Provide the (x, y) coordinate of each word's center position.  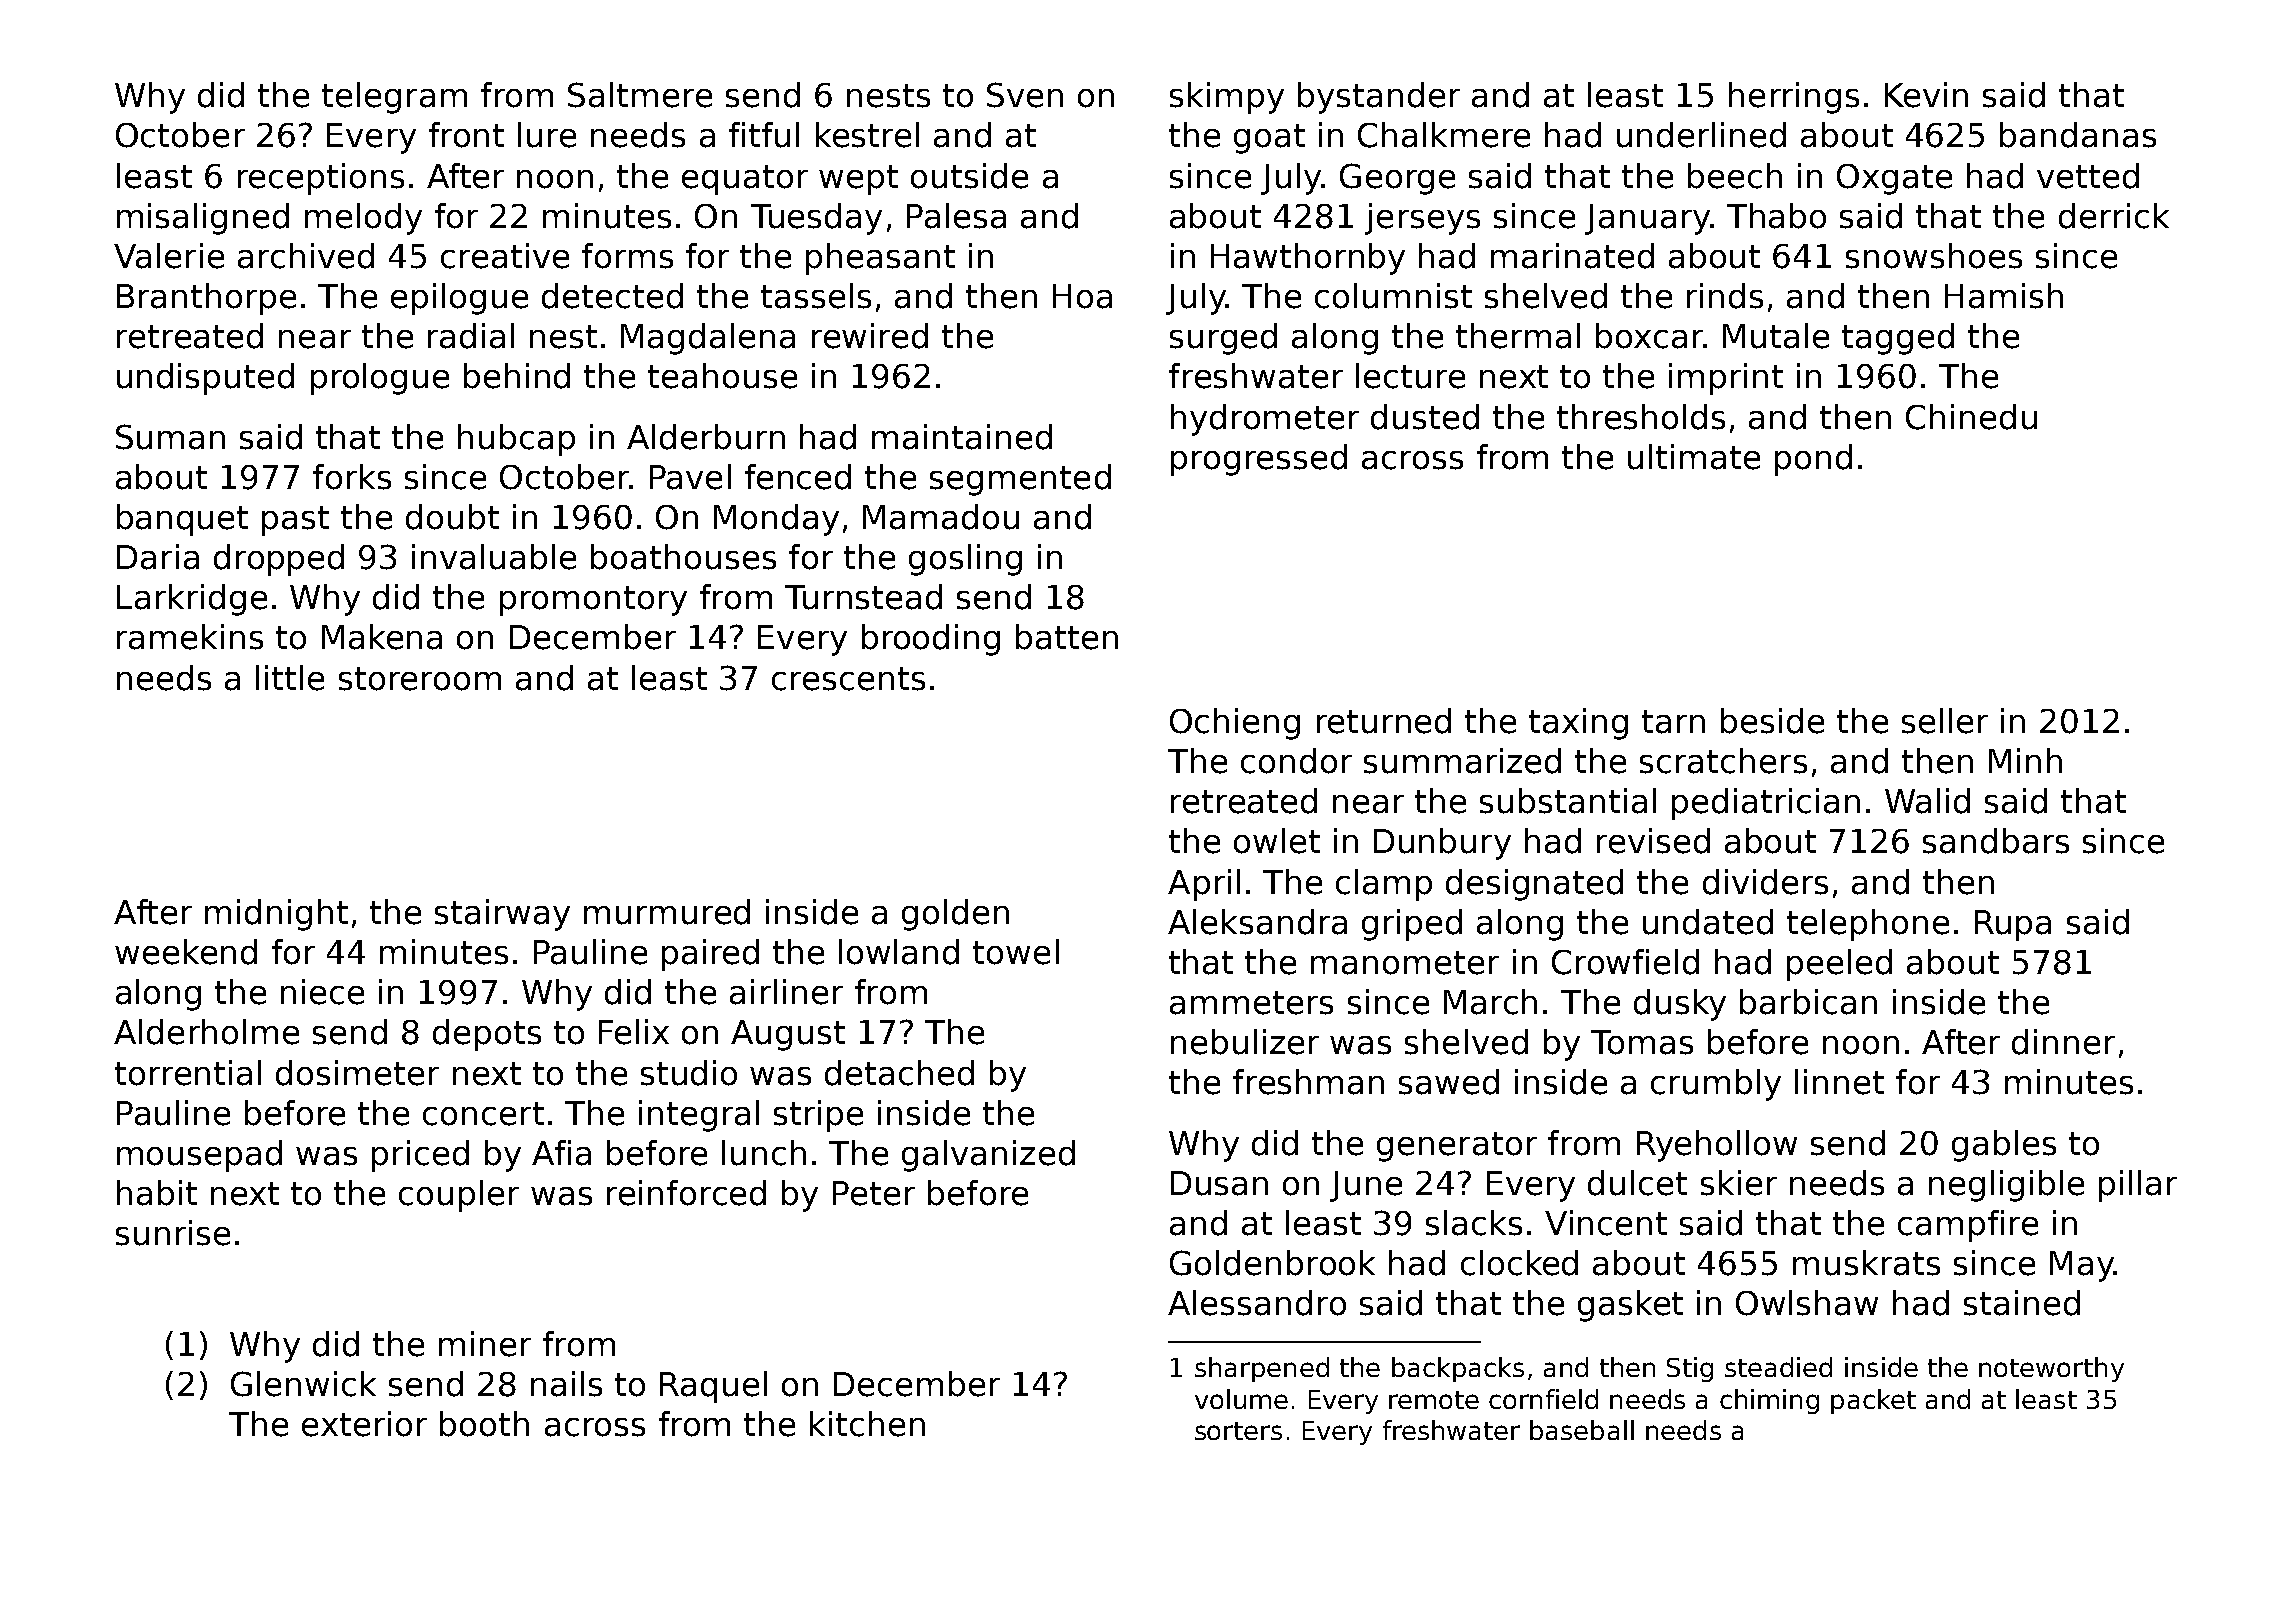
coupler (459, 1196)
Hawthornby (1308, 259)
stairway (502, 915)
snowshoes (1934, 256)
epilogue (459, 299)
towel (1016, 952)
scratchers (1723, 761)
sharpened (1262, 1369)
